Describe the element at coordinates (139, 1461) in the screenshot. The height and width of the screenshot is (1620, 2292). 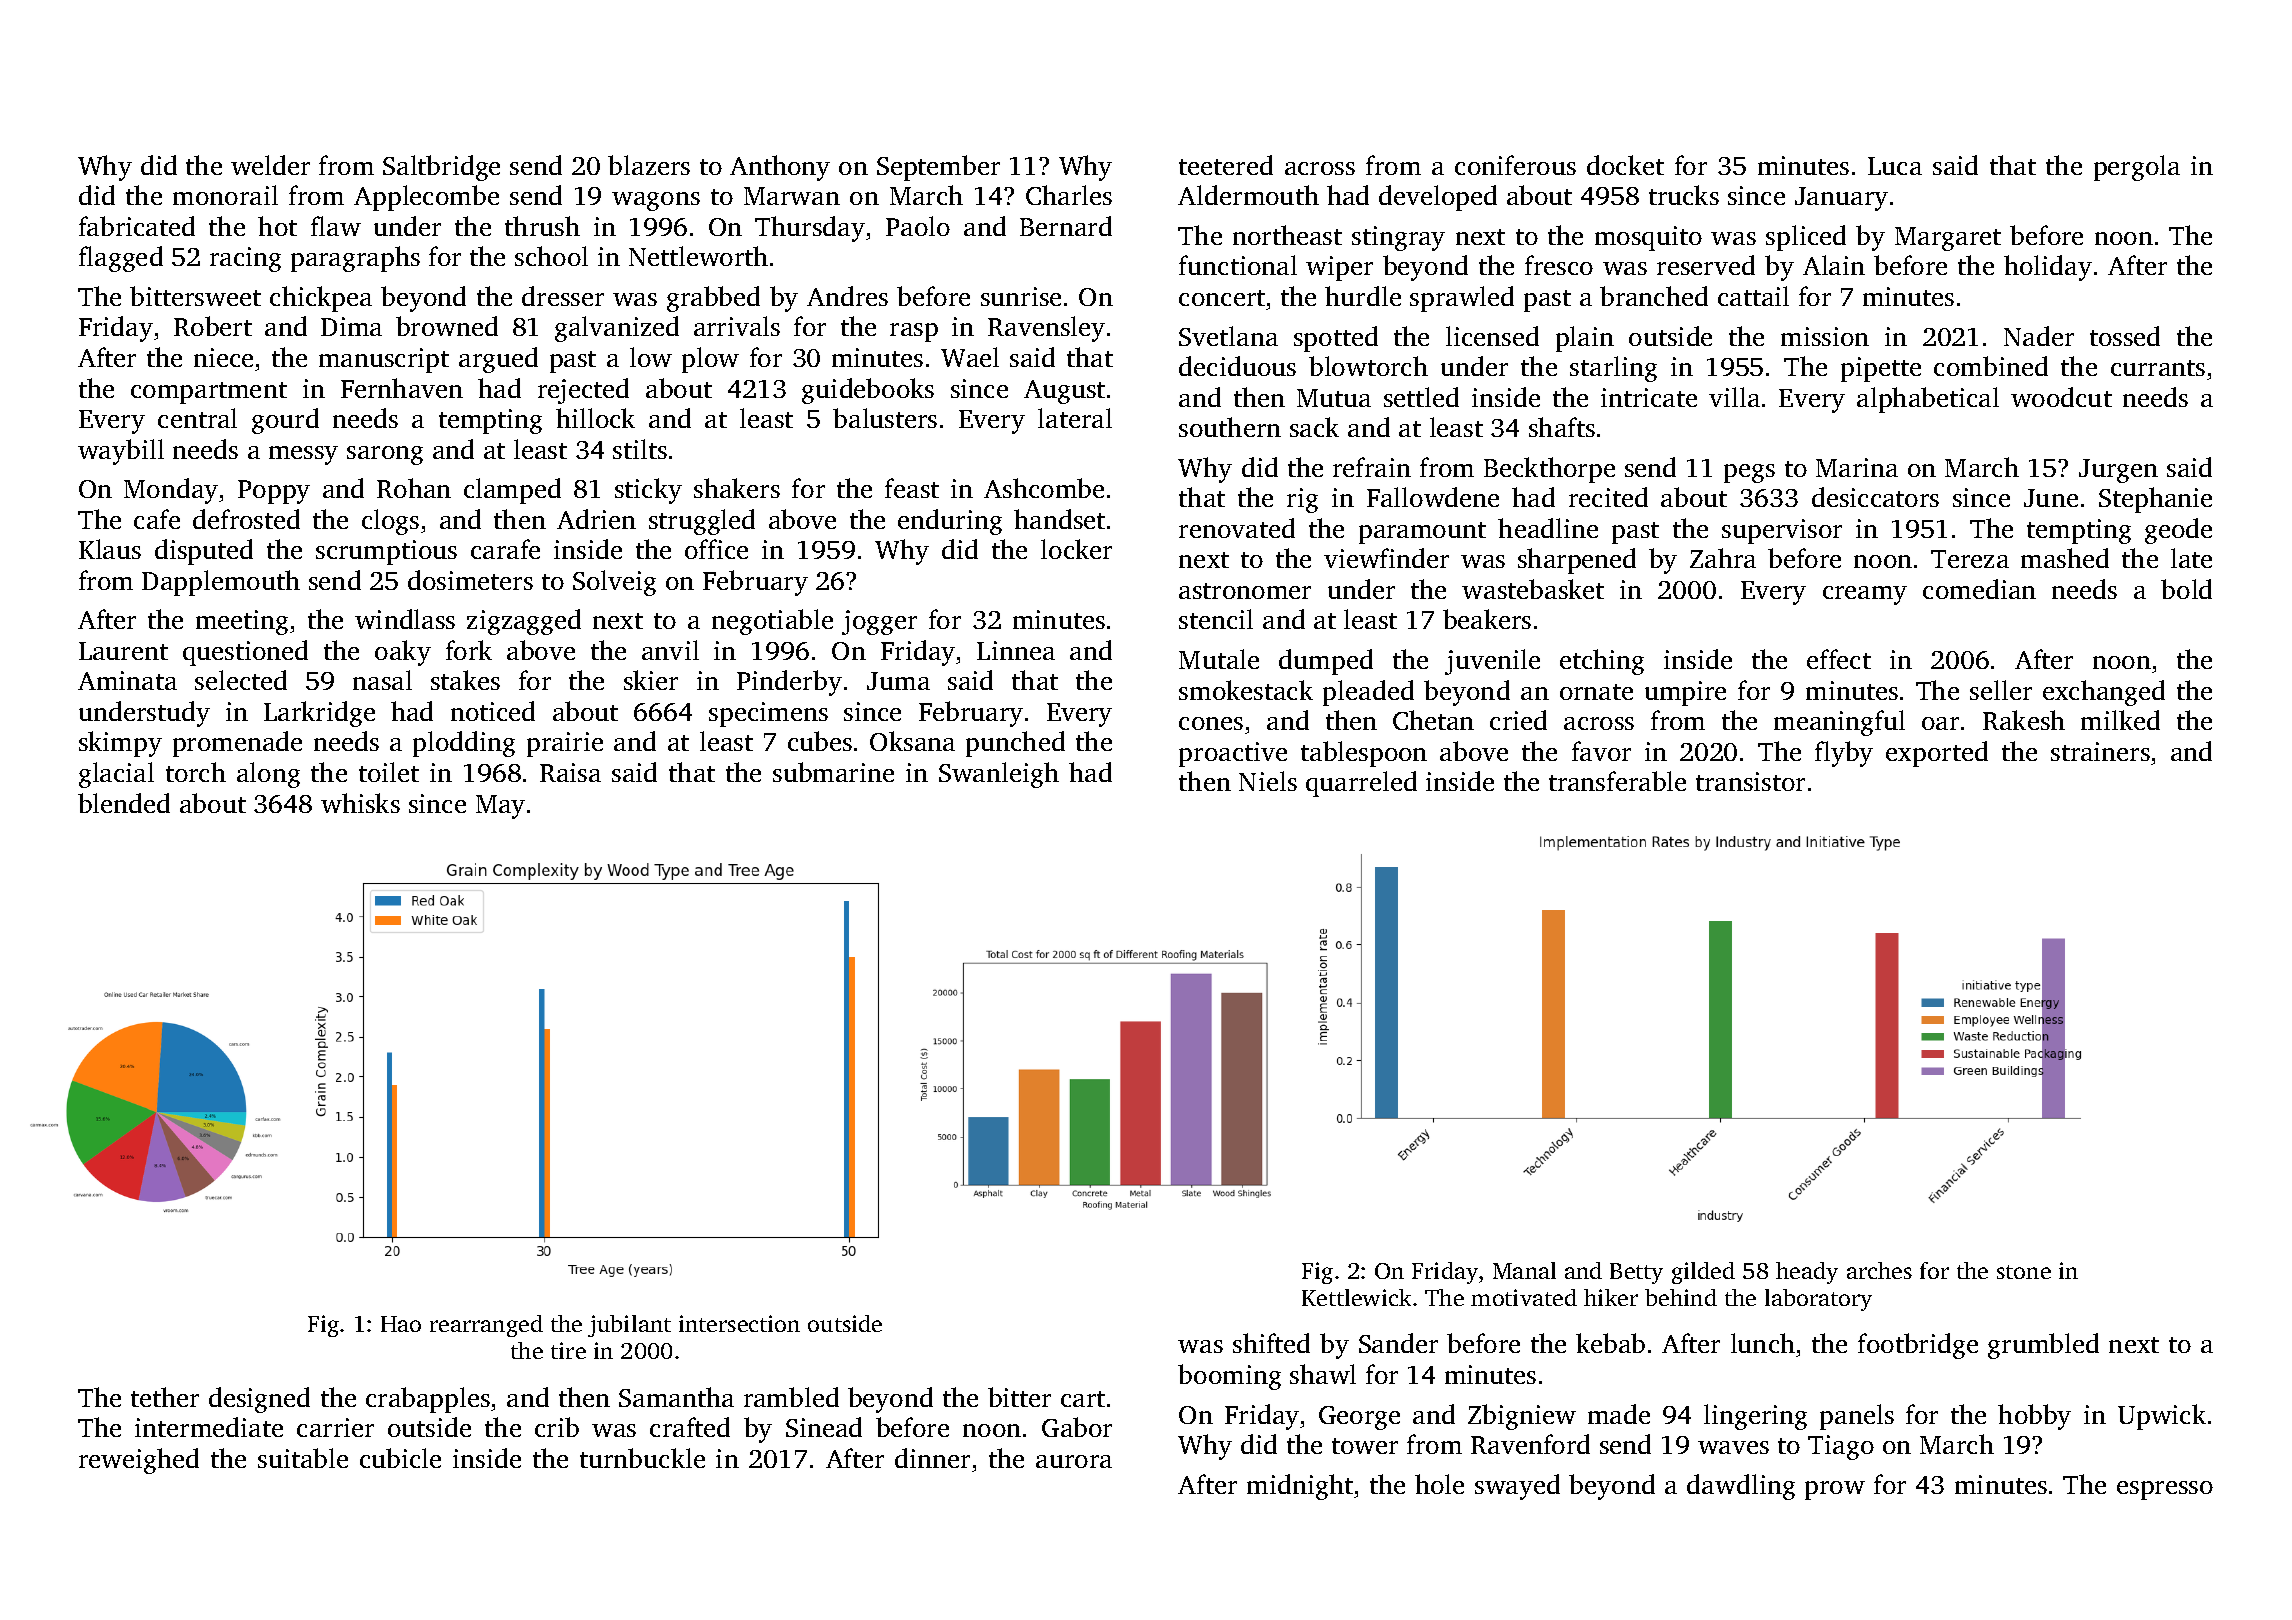
I see `reweighed` at that location.
